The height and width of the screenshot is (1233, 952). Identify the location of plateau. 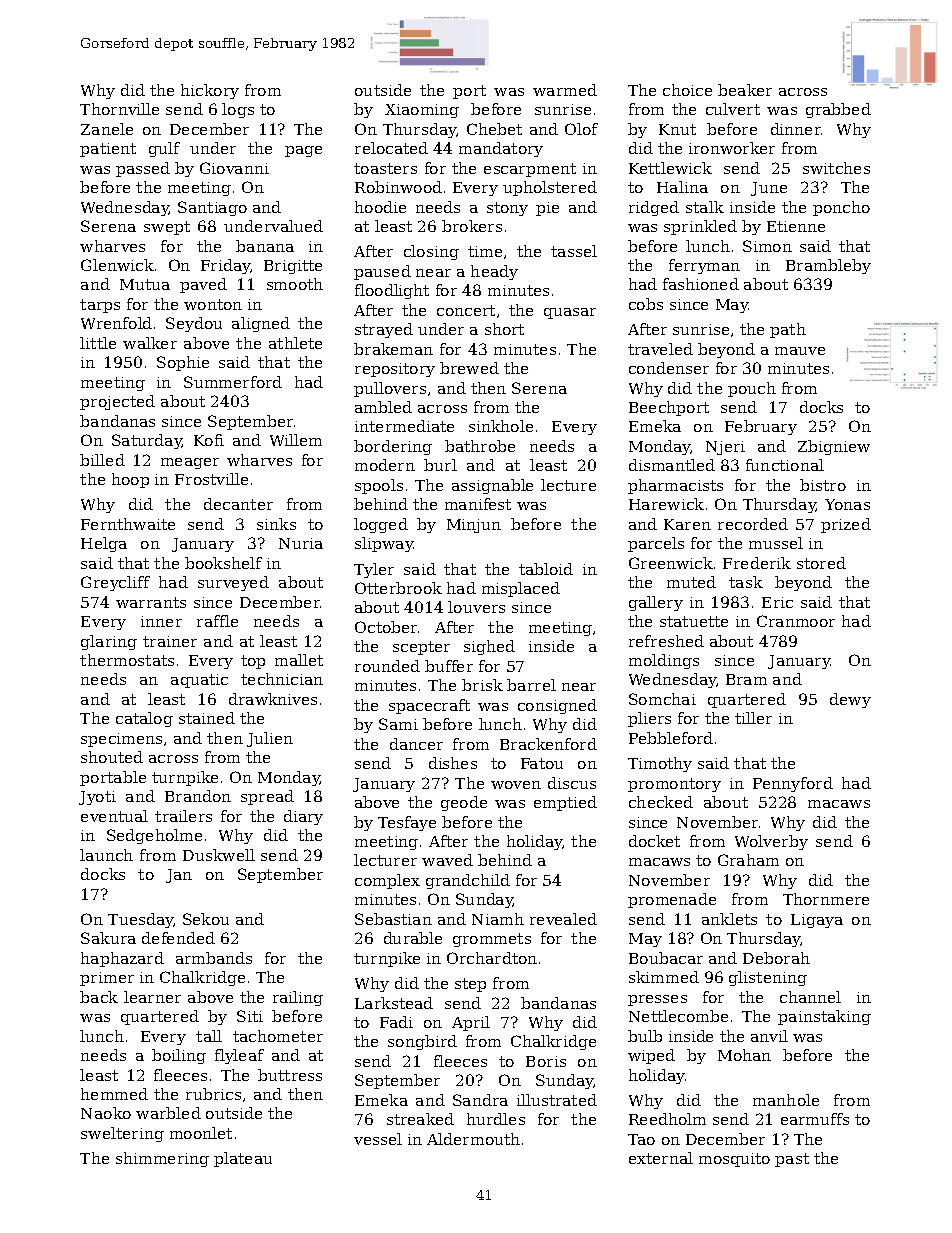
(243, 1159).
